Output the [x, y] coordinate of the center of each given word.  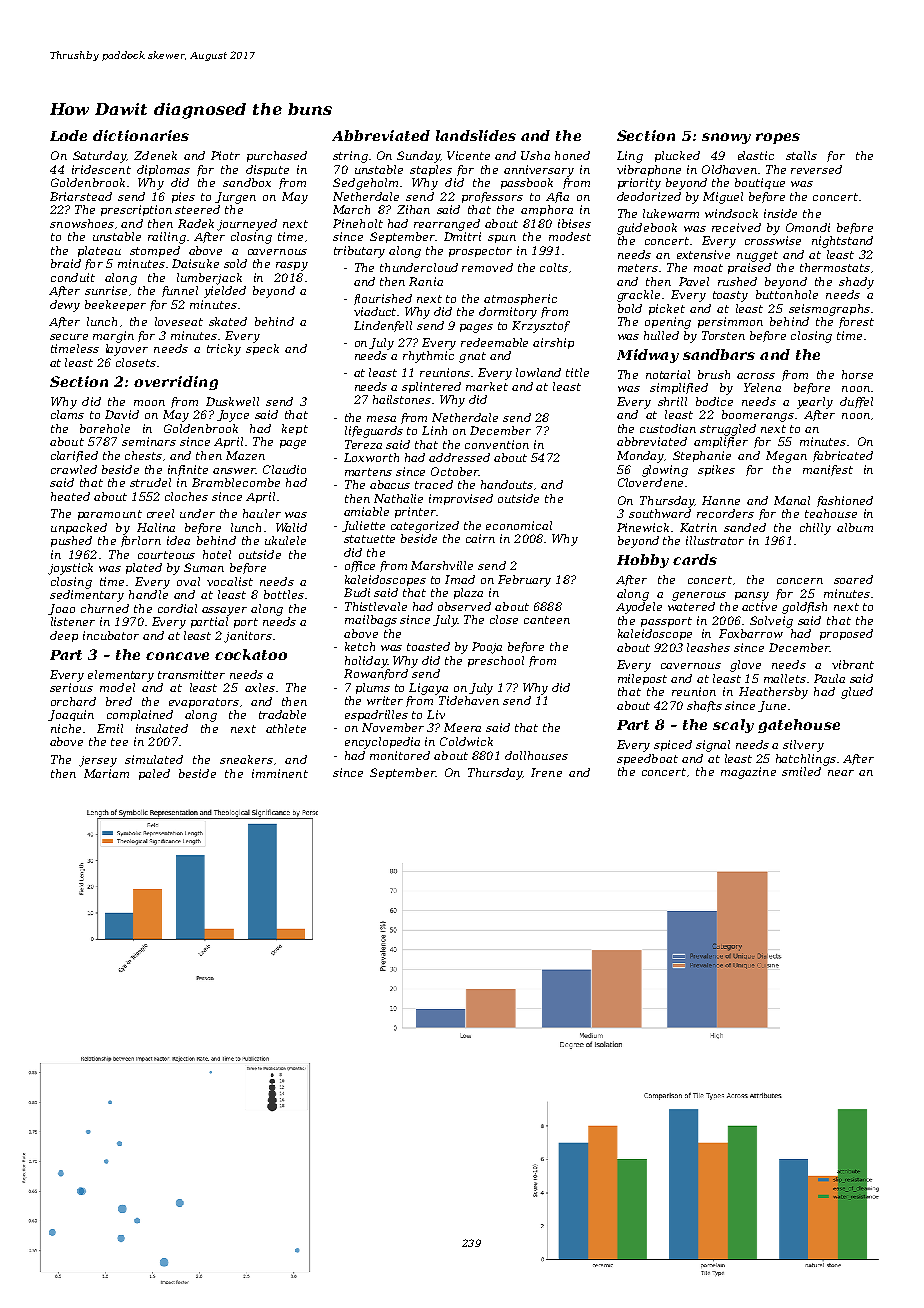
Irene [546, 772]
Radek [196, 223]
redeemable [494, 342]
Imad [460, 579]
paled [154, 774]
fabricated [843, 456]
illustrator [715, 540]
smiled [801, 771]
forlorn [141, 541]
